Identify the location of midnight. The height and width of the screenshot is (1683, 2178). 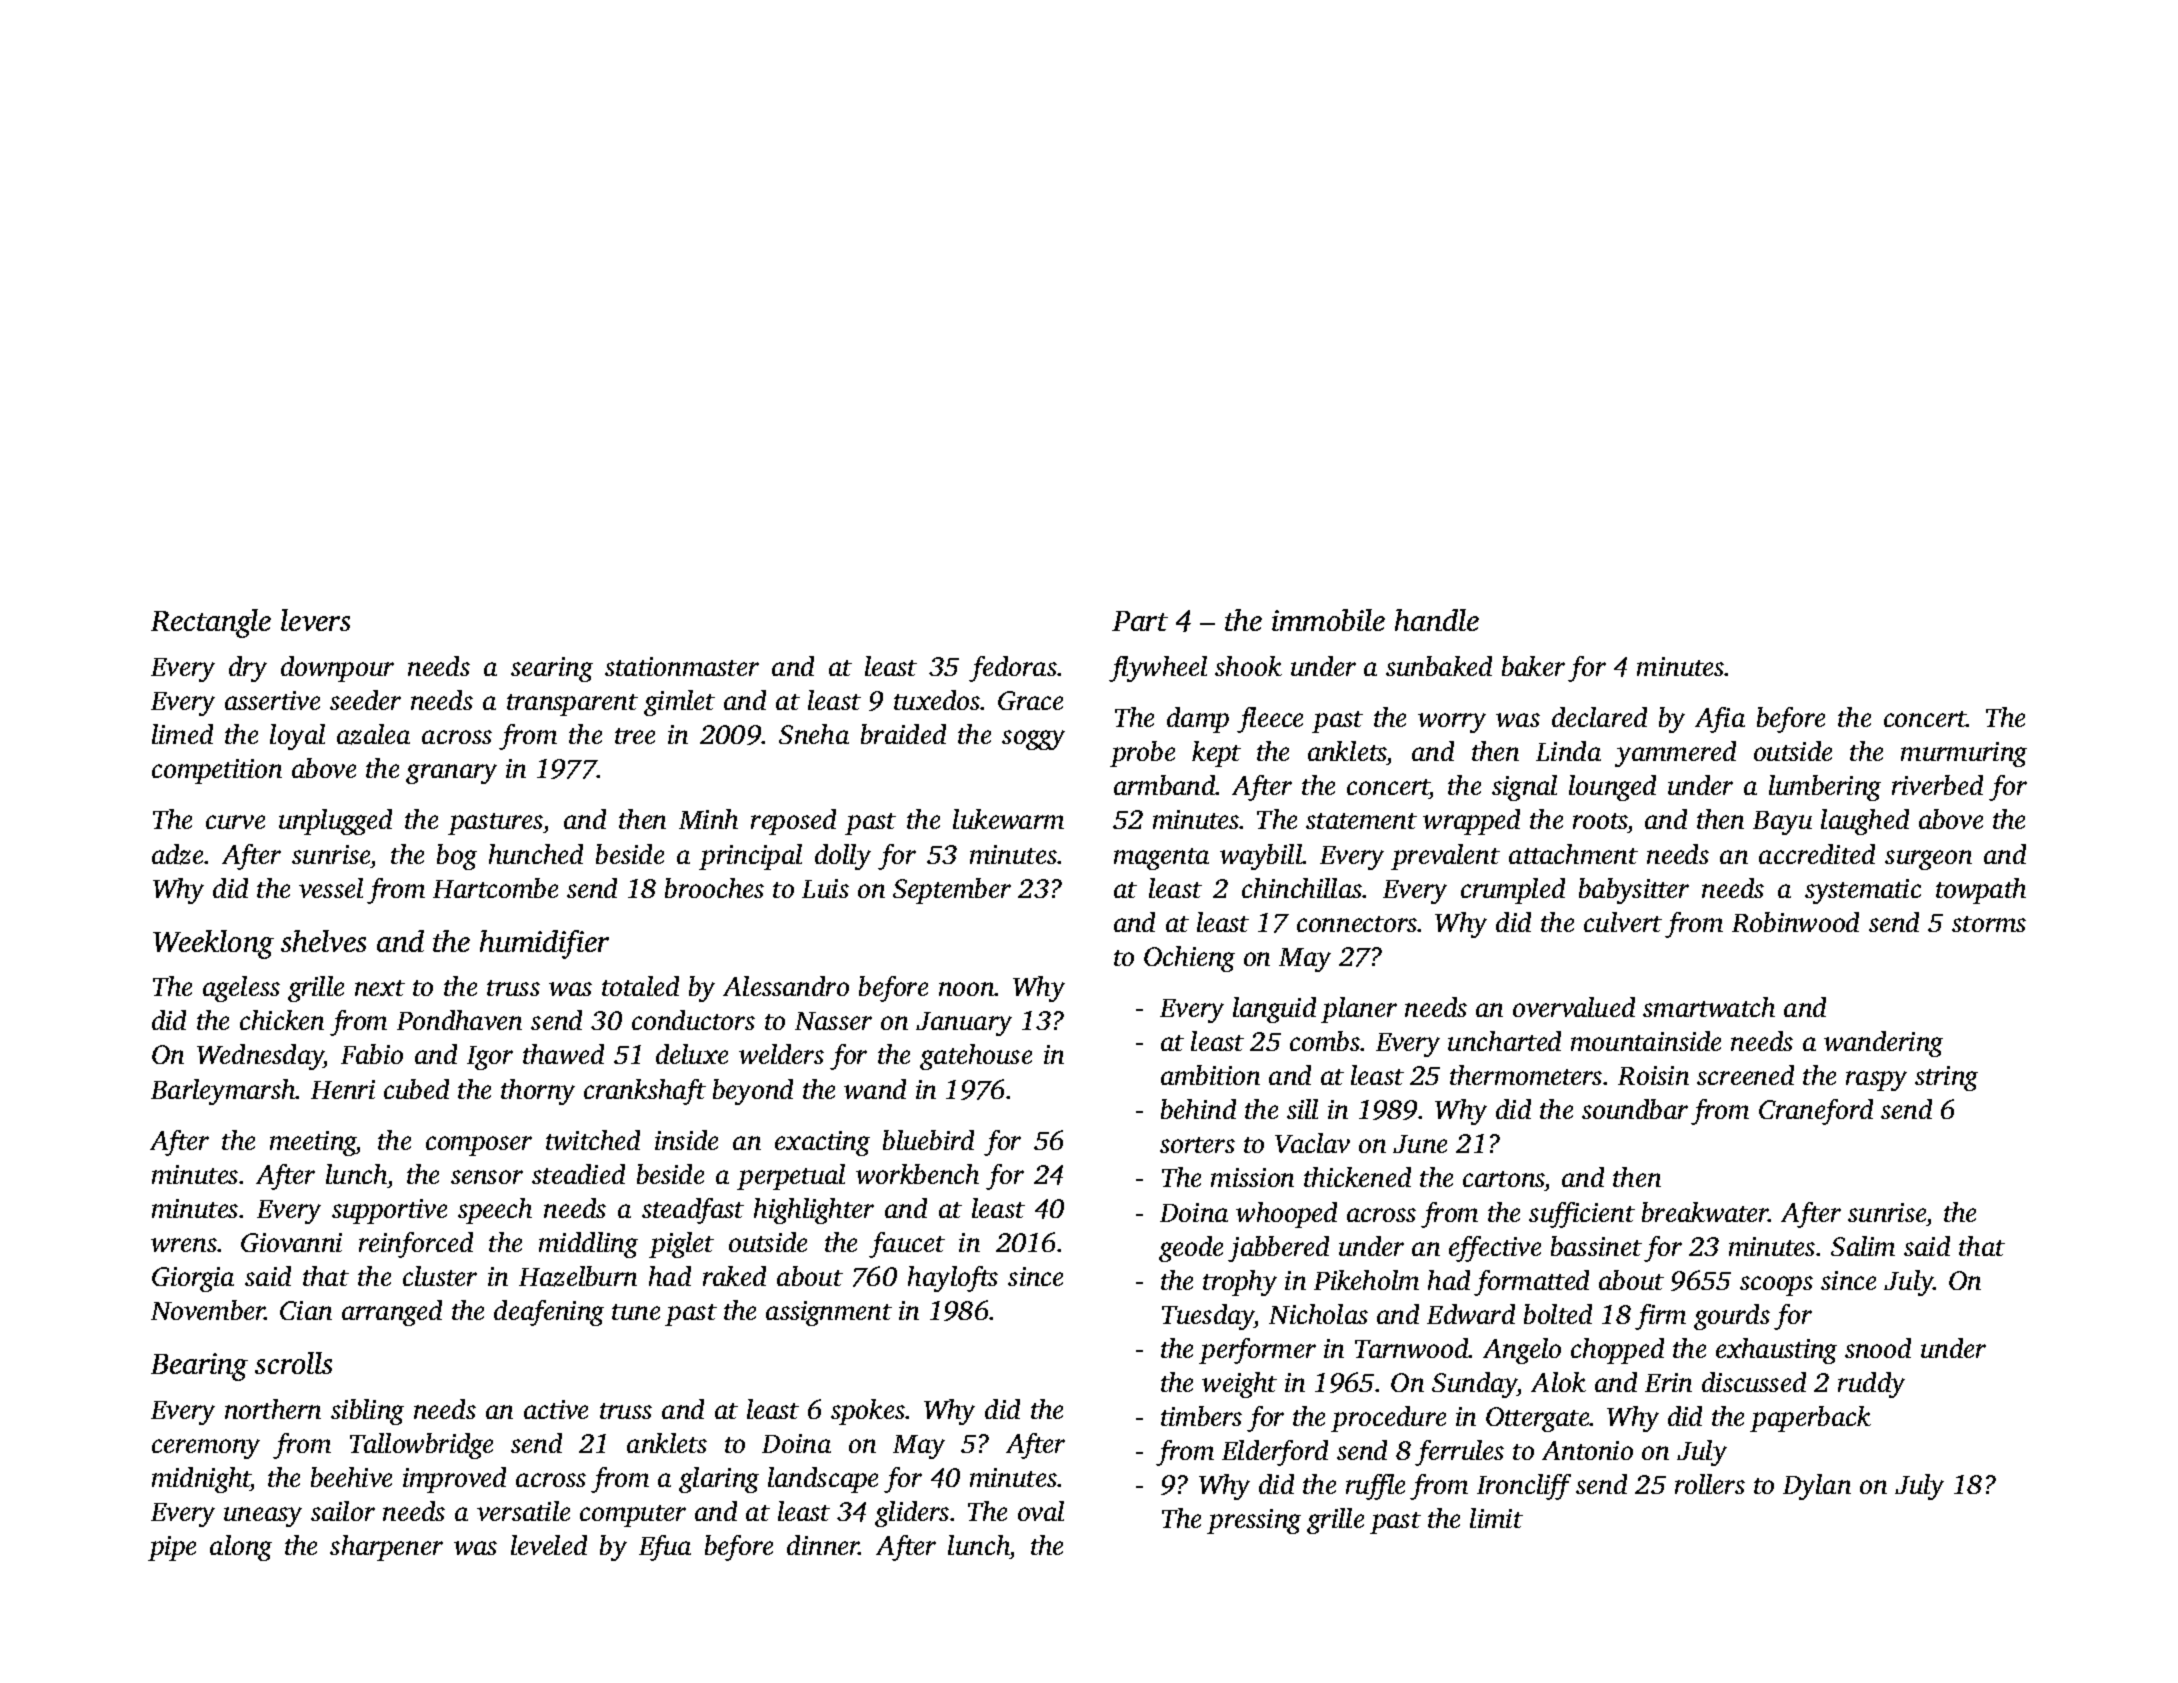
(201, 1480).
